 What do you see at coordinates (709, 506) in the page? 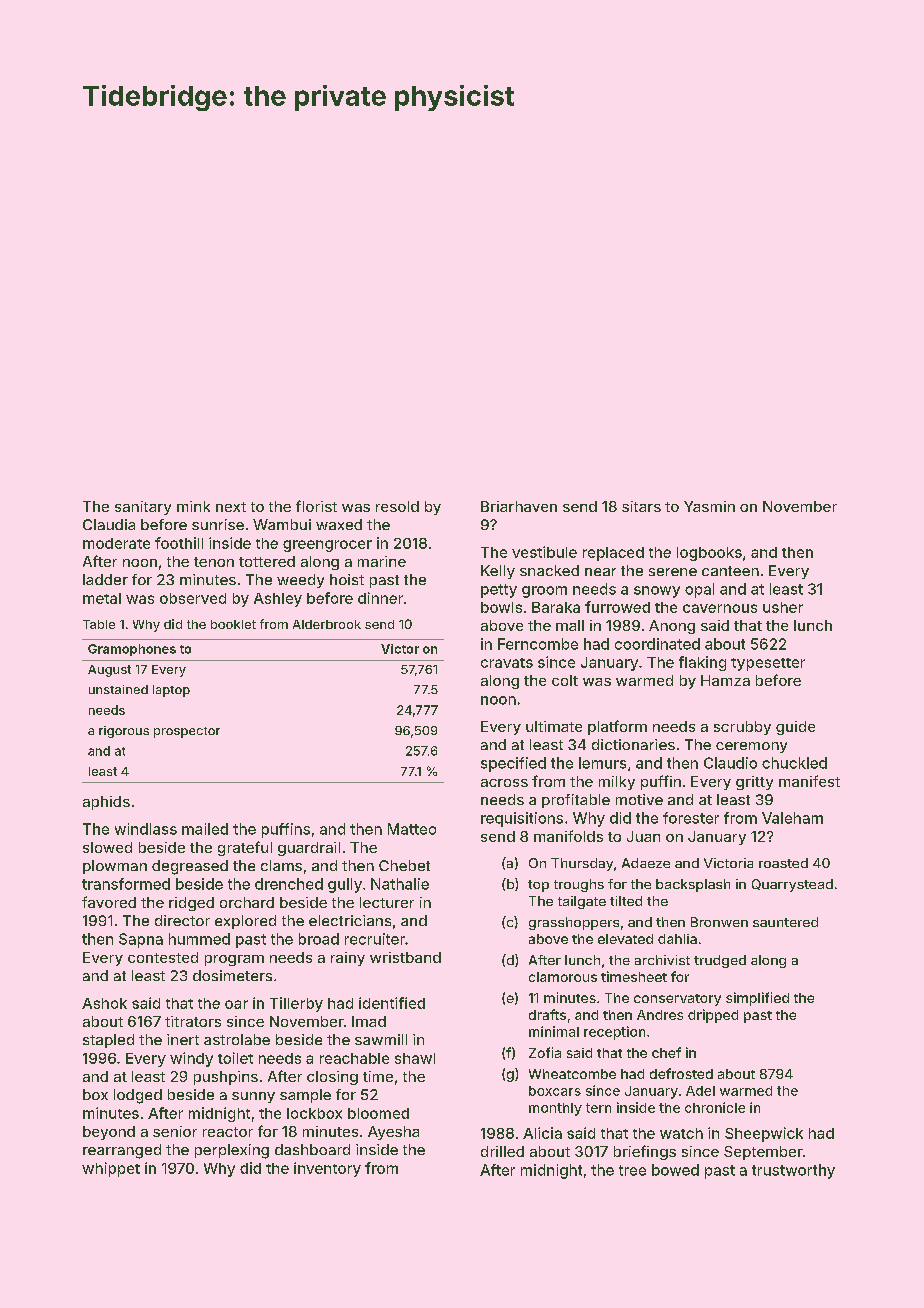
I see `Yasmin` at bounding box center [709, 506].
